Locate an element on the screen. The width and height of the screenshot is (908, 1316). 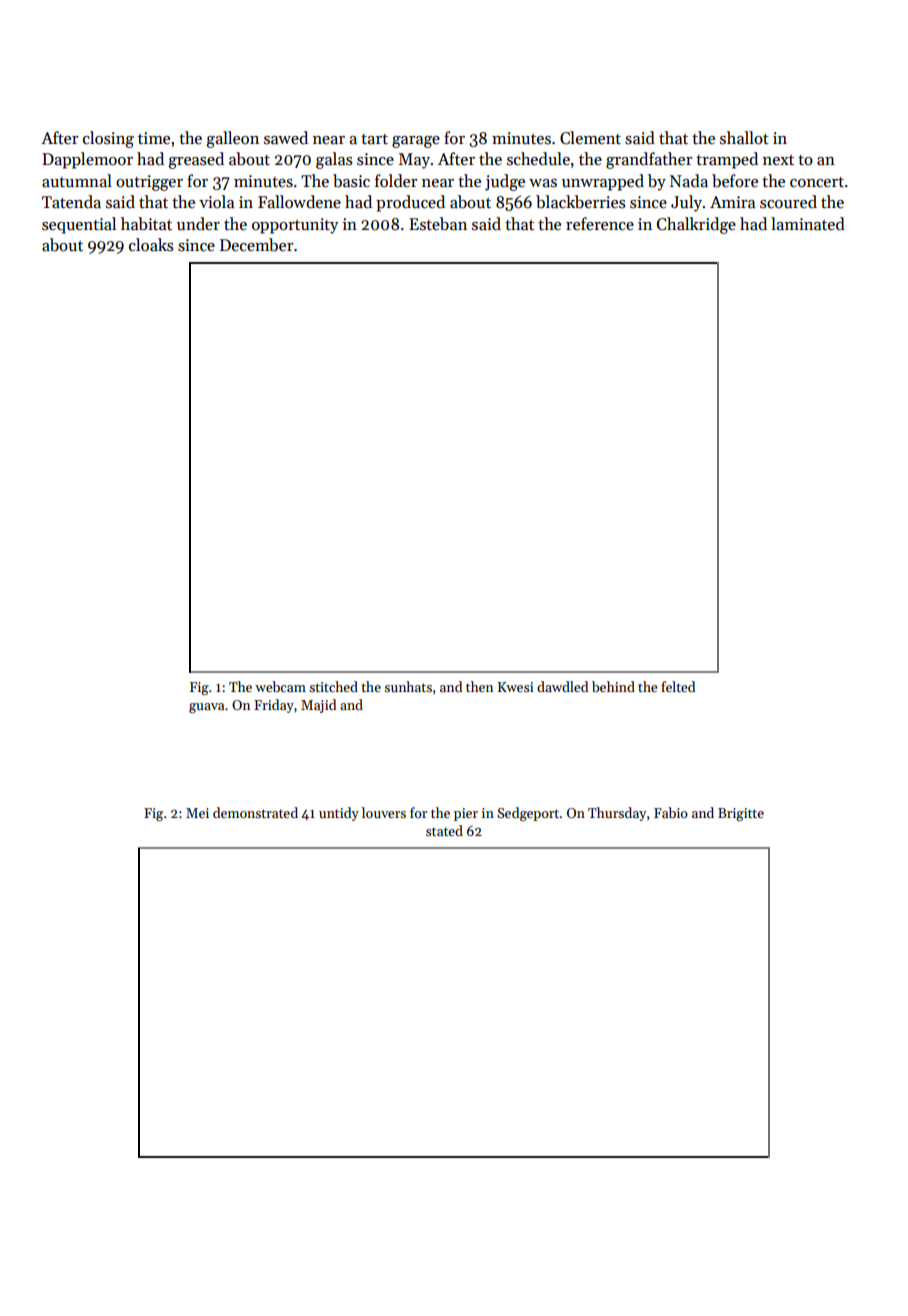
cloaks is located at coordinates (151, 245).
